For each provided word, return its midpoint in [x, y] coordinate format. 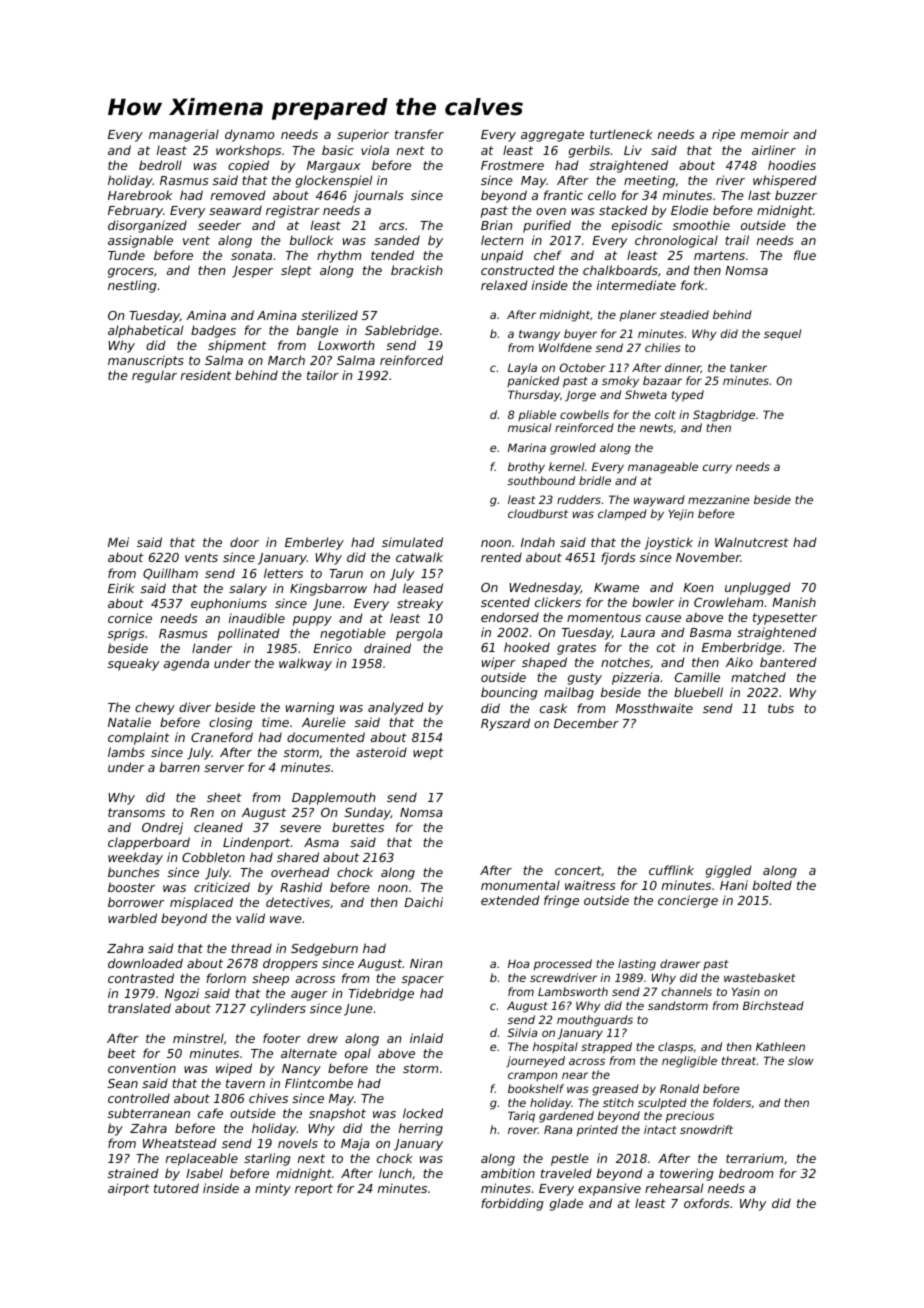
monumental [520, 885]
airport [129, 1189]
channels [687, 991]
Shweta [646, 394]
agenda [186, 664]
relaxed [504, 285]
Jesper [252, 272]
